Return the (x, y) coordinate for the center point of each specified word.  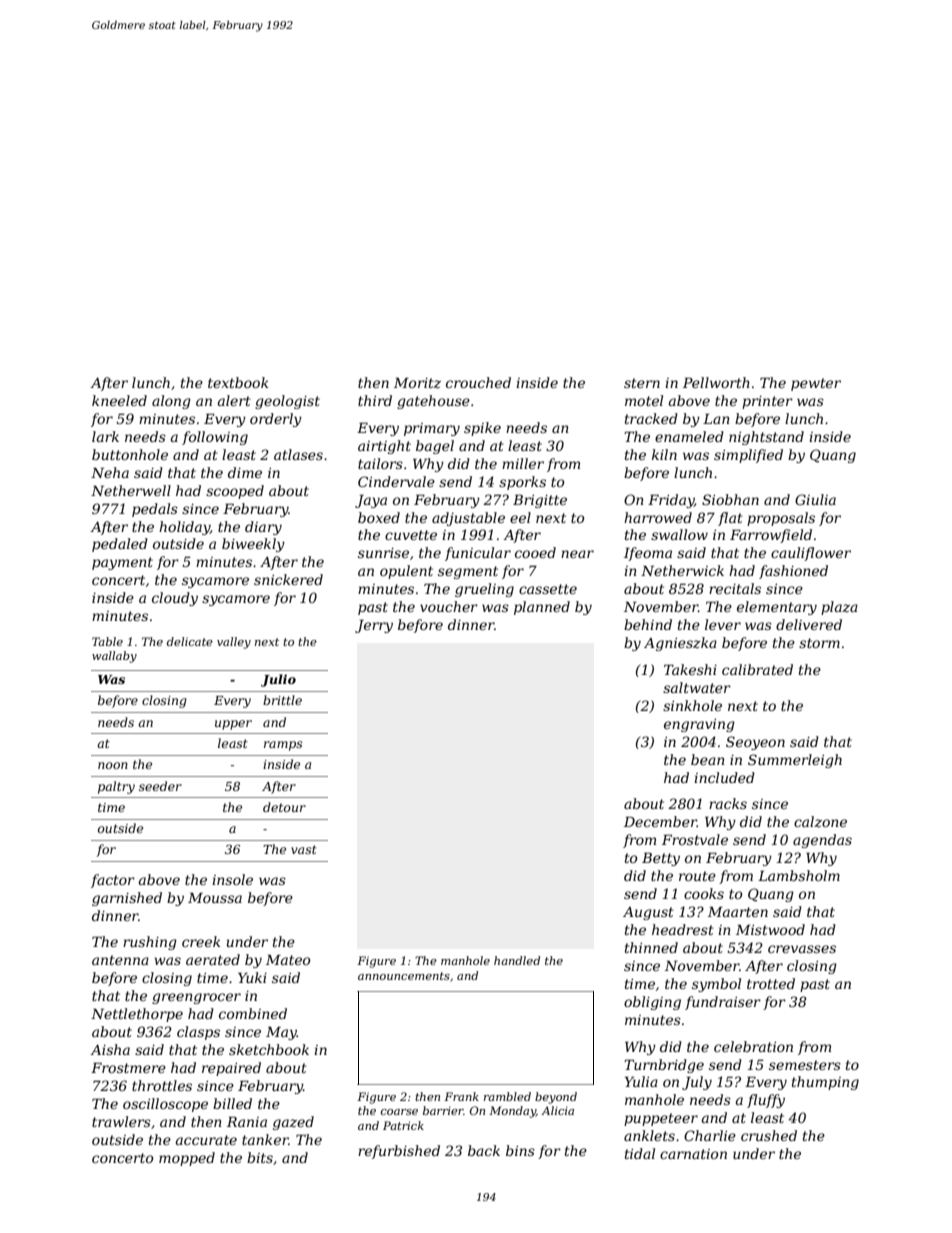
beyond (556, 1098)
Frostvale (695, 839)
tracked (651, 418)
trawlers (121, 1121)
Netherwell (131, 490)
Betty (661, 859)
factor (113, 881)
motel (644, 400)
